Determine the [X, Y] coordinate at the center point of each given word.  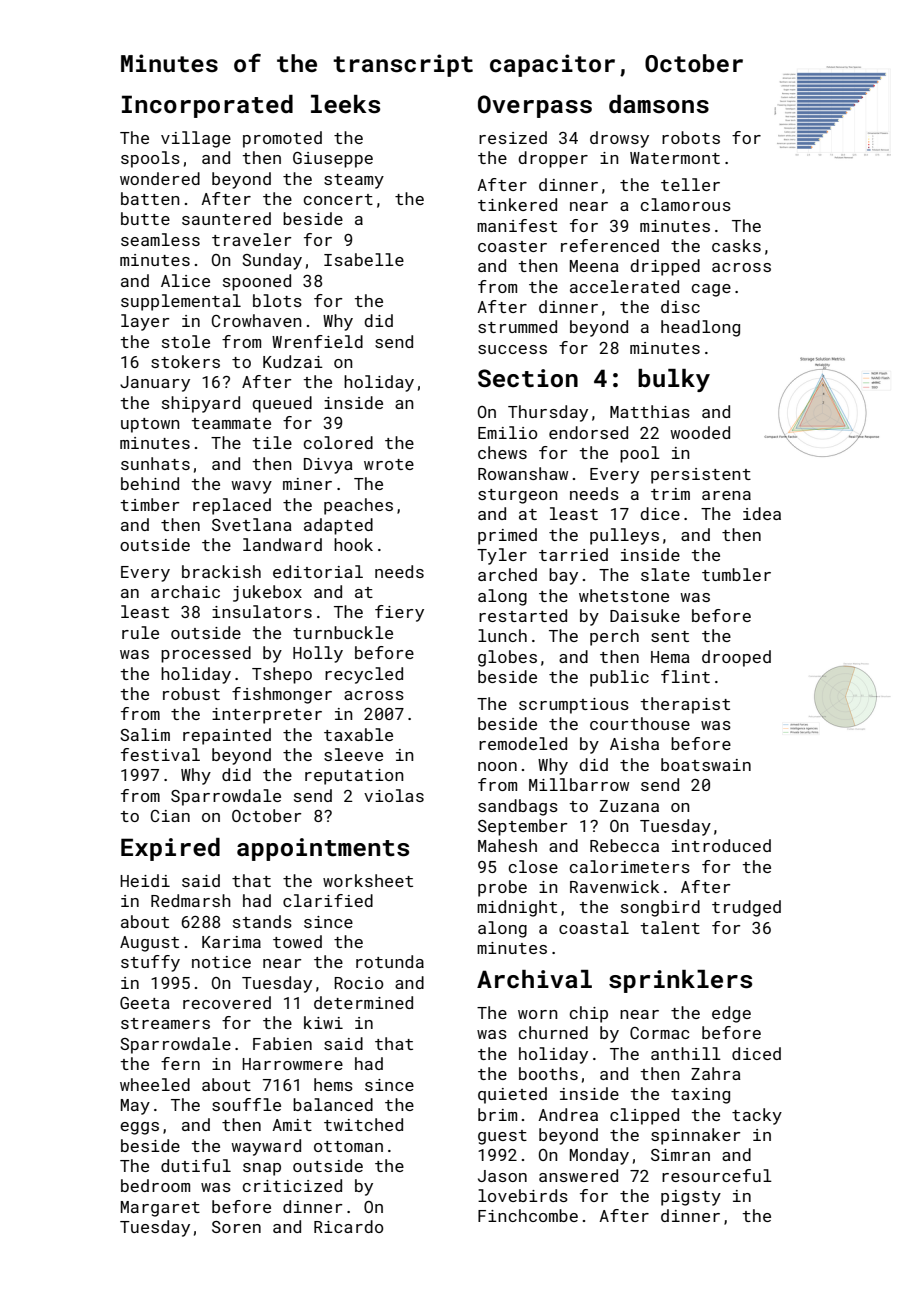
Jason [502, 1176]
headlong [700, 328]
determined [363, 1002]
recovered [227, 1002]
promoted [282, 139]
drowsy [619, 139]
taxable [358, 734]
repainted [227, 736]
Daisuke [645, 615]
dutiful [196, 1165]
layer [145, 322]
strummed [517, 326]
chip [589, 1014]
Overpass [535, 106]
